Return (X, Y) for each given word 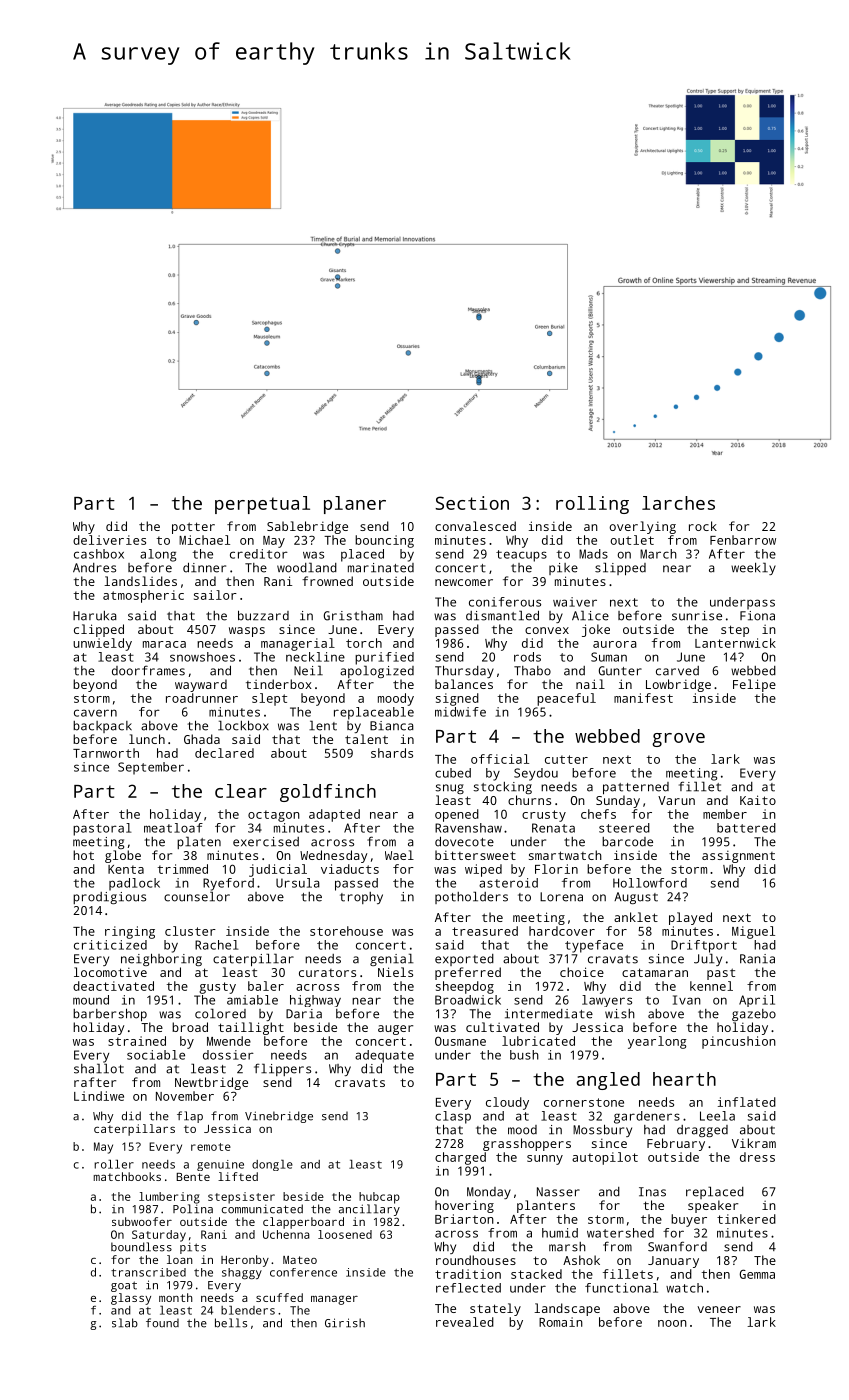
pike (563, 569)
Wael (399, 855)
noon (672, 1323)
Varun (676, 800)
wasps (247, 632)
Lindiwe (99, 1096)
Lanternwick (735, 643)
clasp (453, 1117)
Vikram (754, 1143)
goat (124, 1286)
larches (678, 503)
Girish (345, 1323)
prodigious (109, 898)
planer (355, 505)
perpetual (262, 505)
